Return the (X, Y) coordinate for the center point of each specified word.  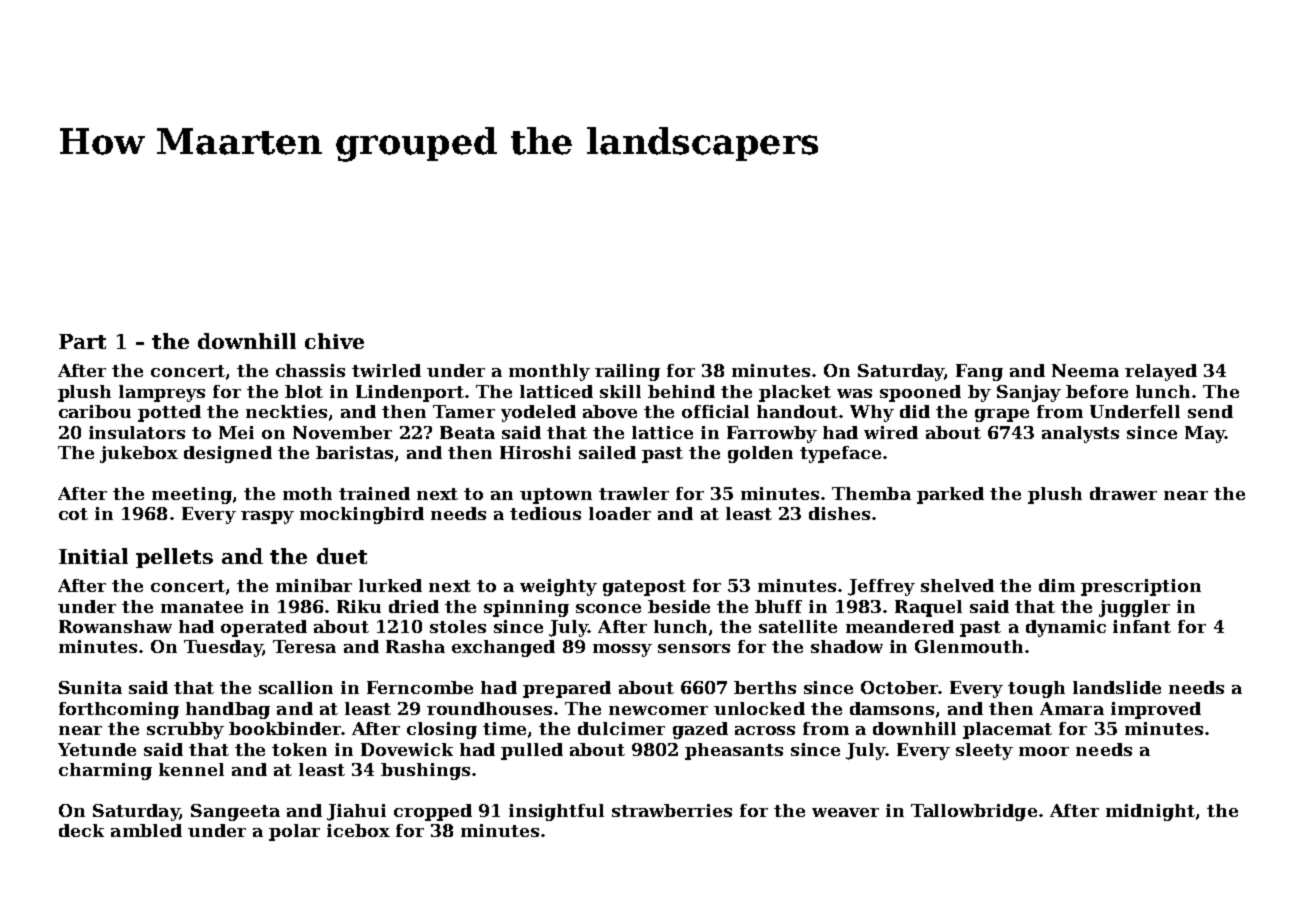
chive (334, 341)
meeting (192, 495)
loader (620, 513)
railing (627, 372)
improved (1156, 710)
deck (81, 830)
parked (950, 495)
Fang (979, 372)
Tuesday (223, 648)
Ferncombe (420, 687)
